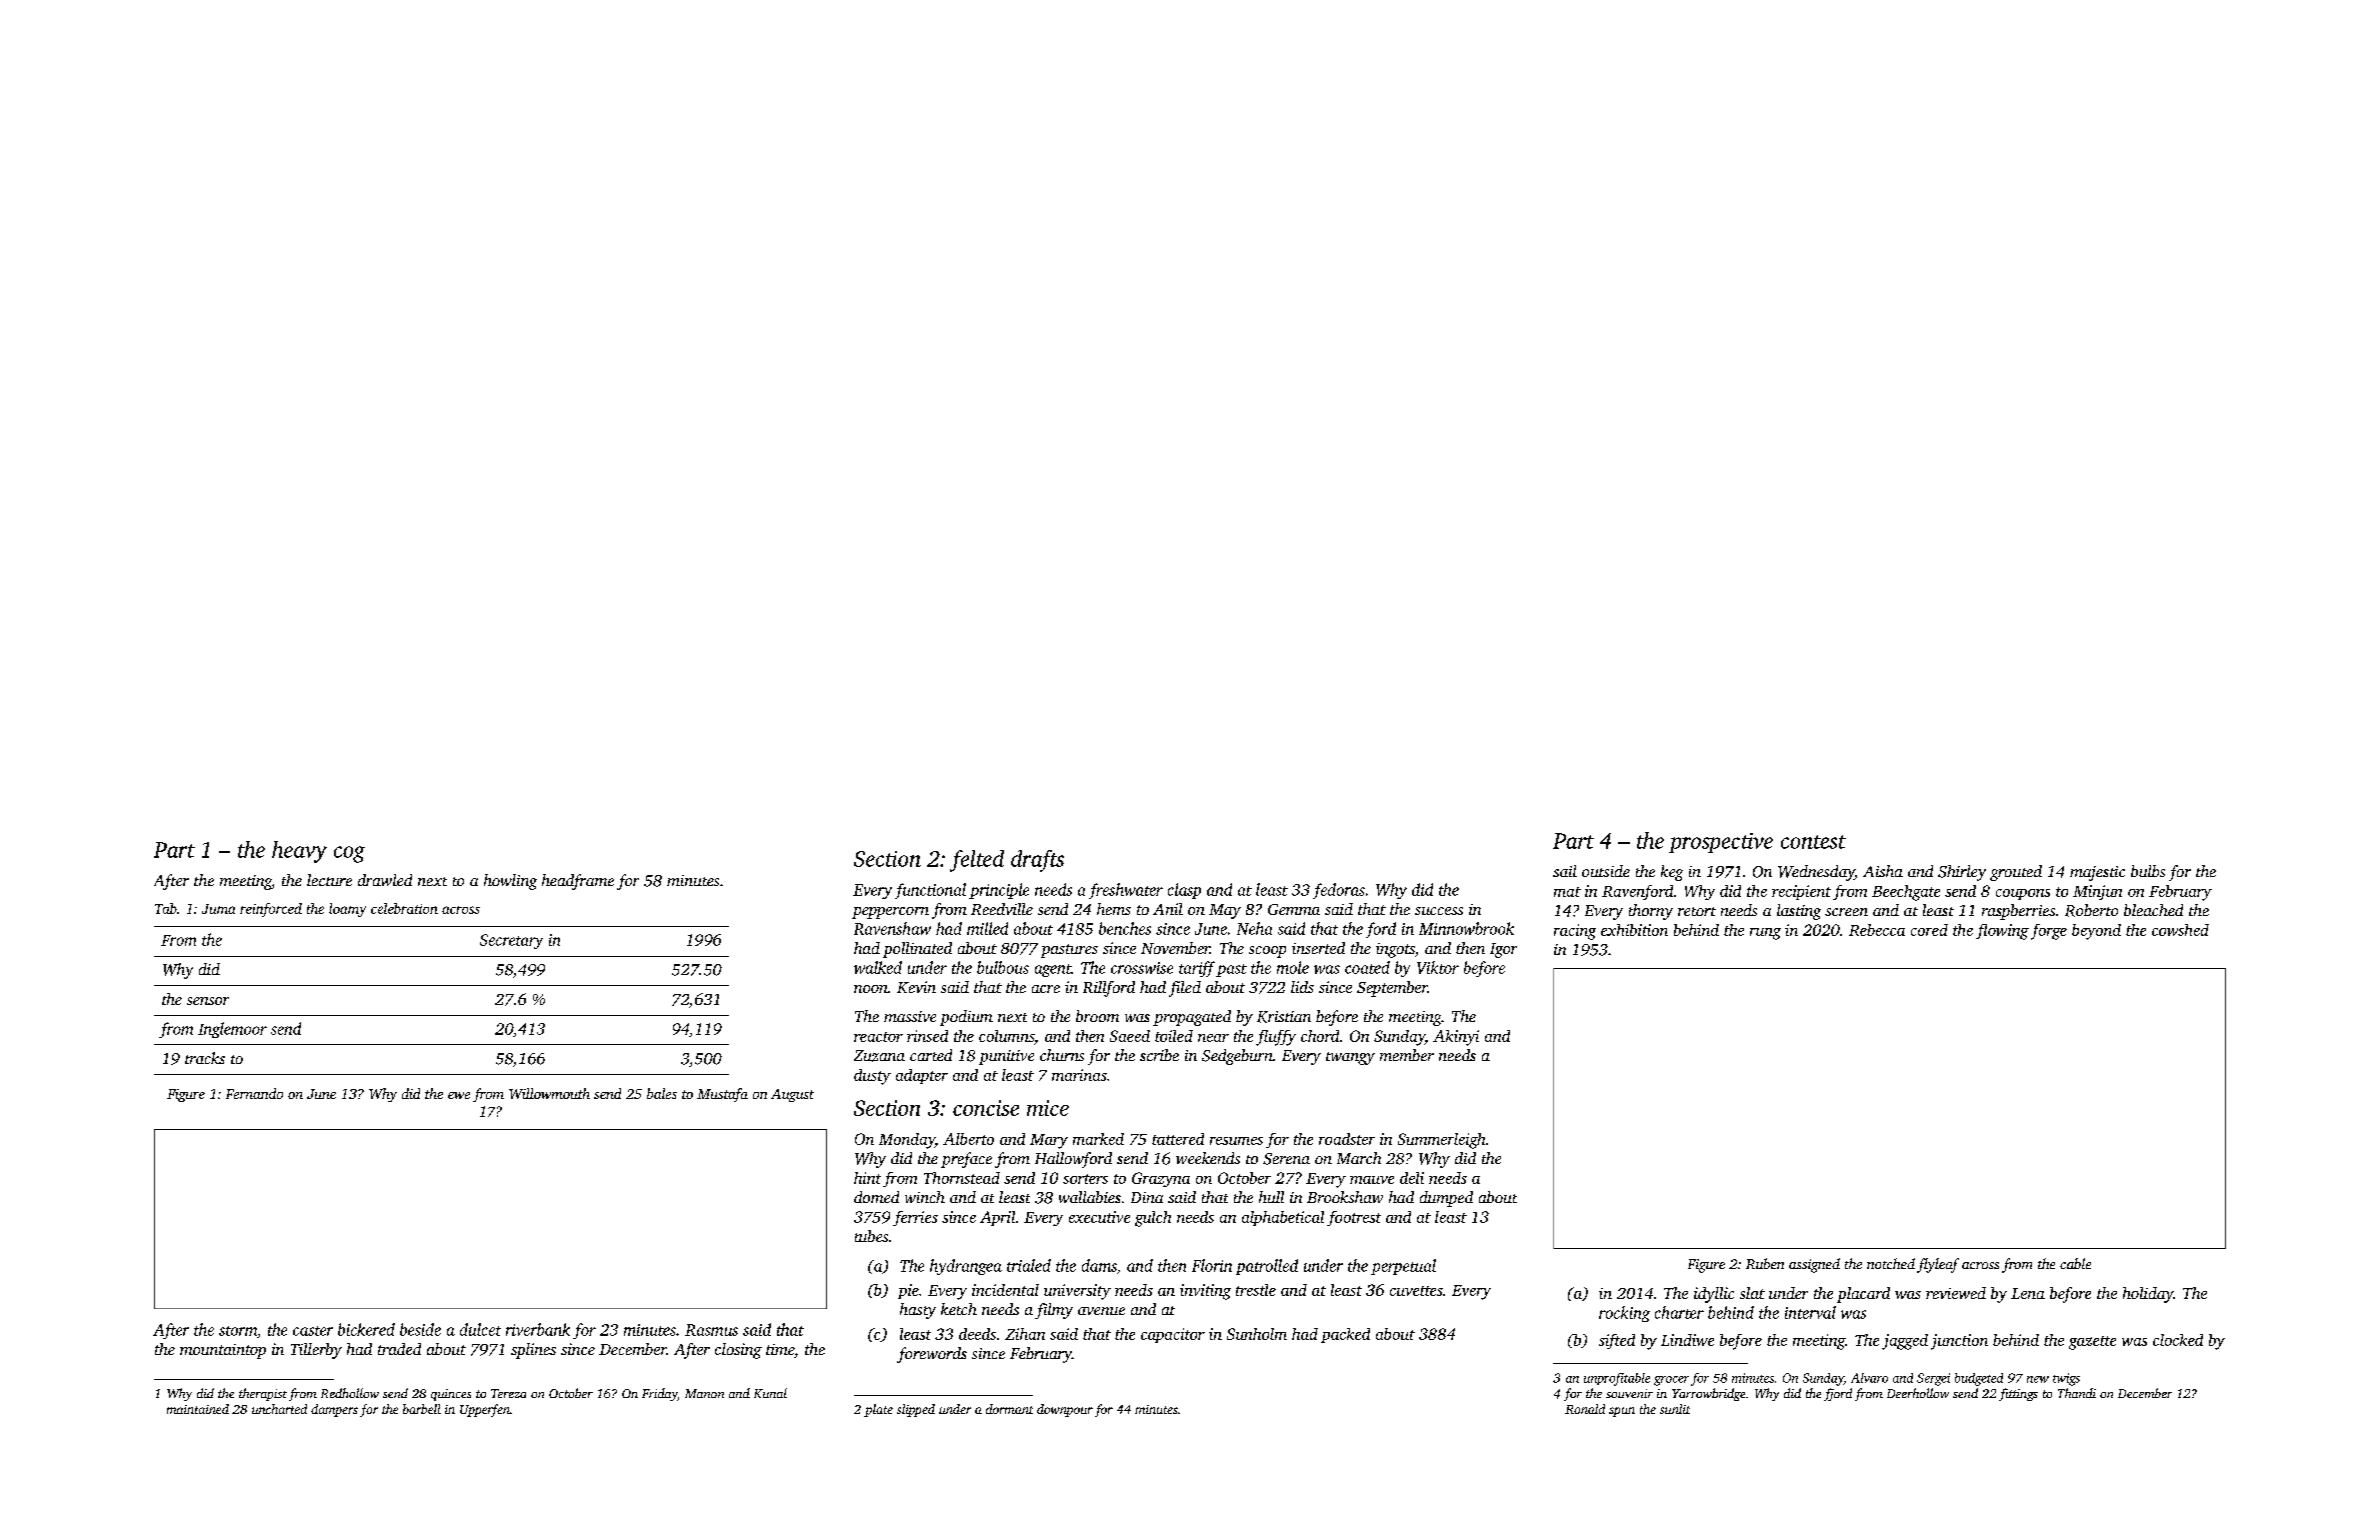  What do you see at coordinates (2148, 1295) in the document?
I see `holiday` at bounding box center [2148, 1295].
